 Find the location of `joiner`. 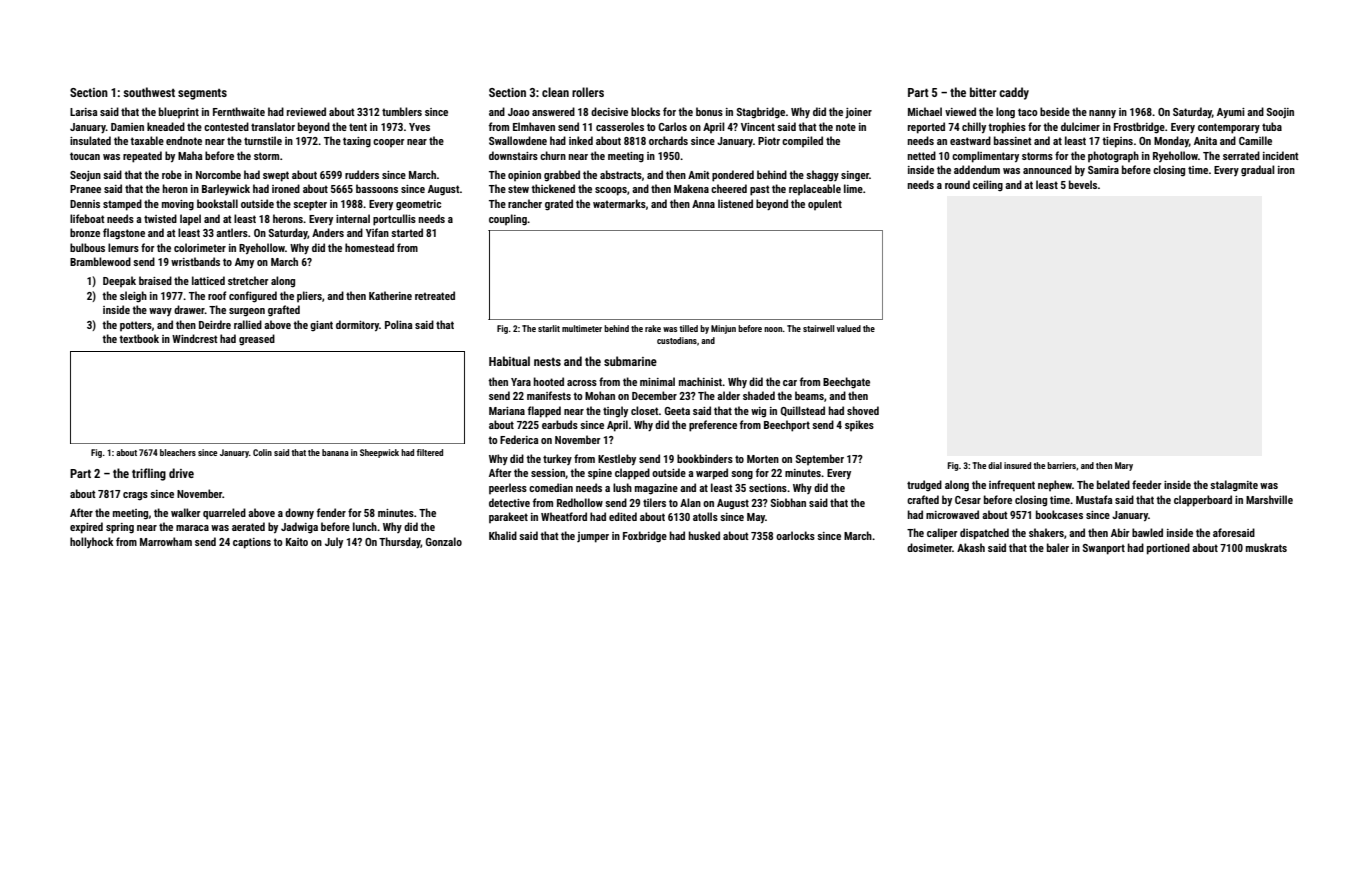

joiner is located at coordinates (858, 113).
